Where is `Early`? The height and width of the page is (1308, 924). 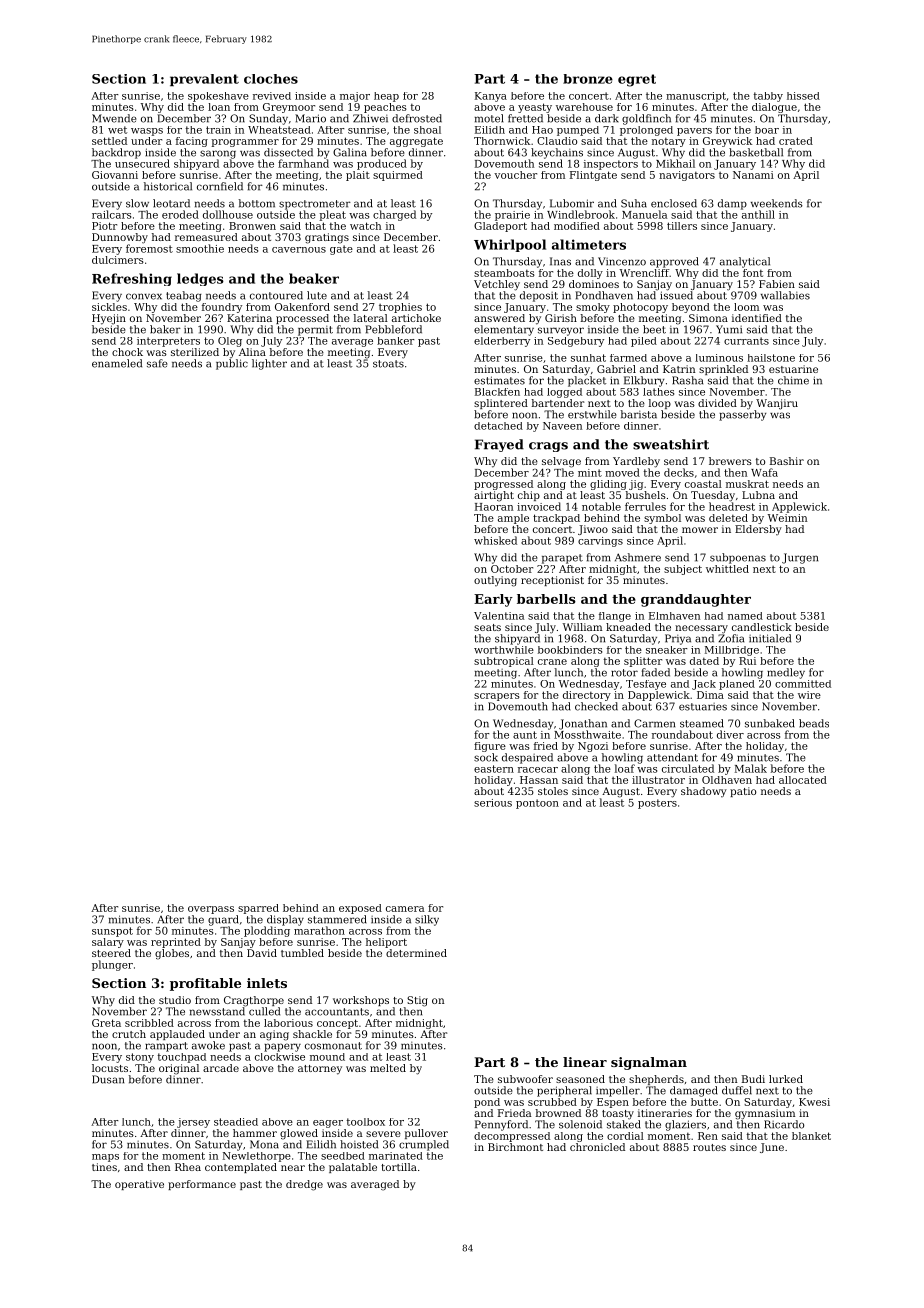 Early is located at coordinates (493, 600).
